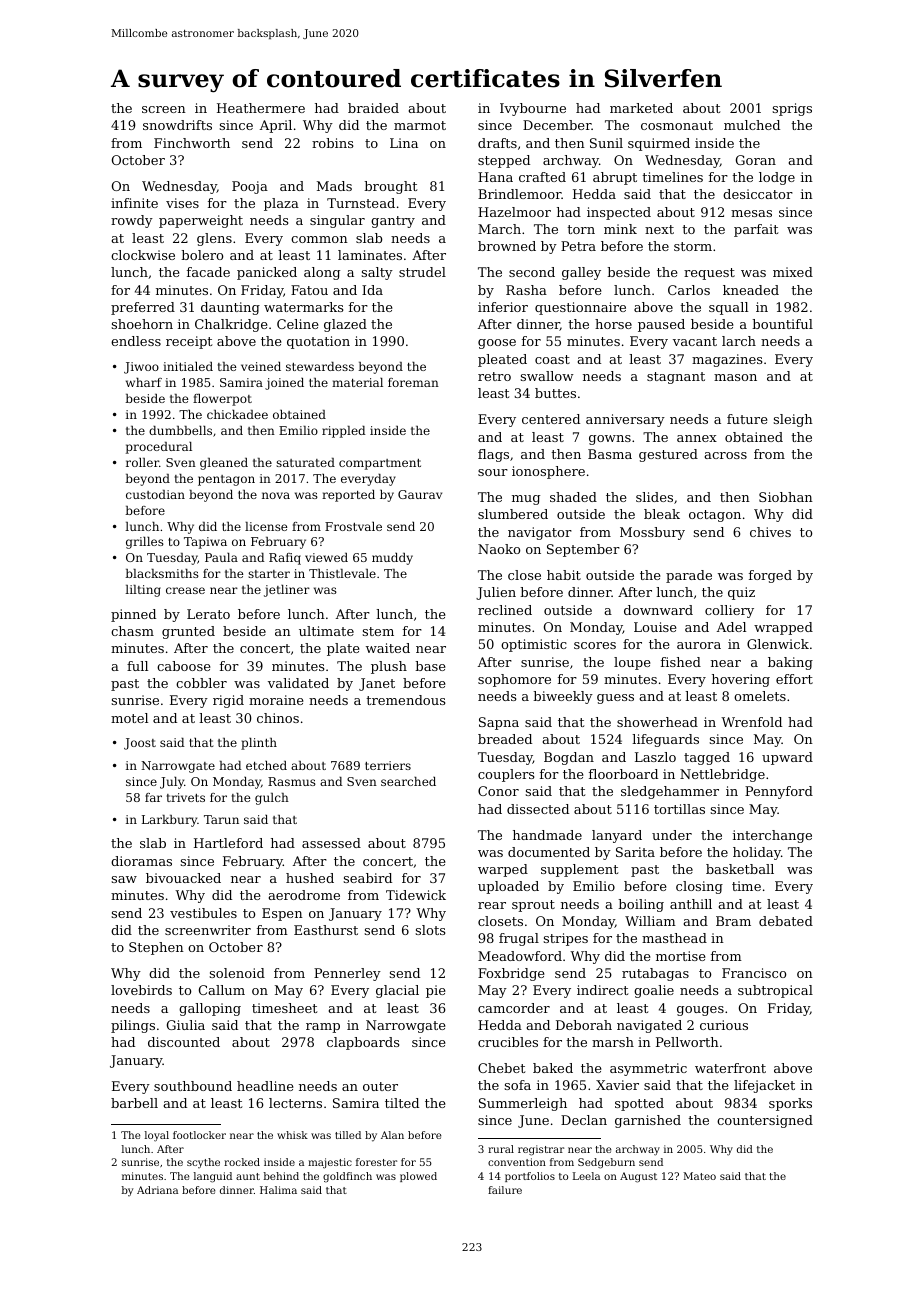 The width and height of the screenshot is (924, 1308). Describe the element at coordinates (533, 906) in the screenshot. I see `sprout` at that location.
